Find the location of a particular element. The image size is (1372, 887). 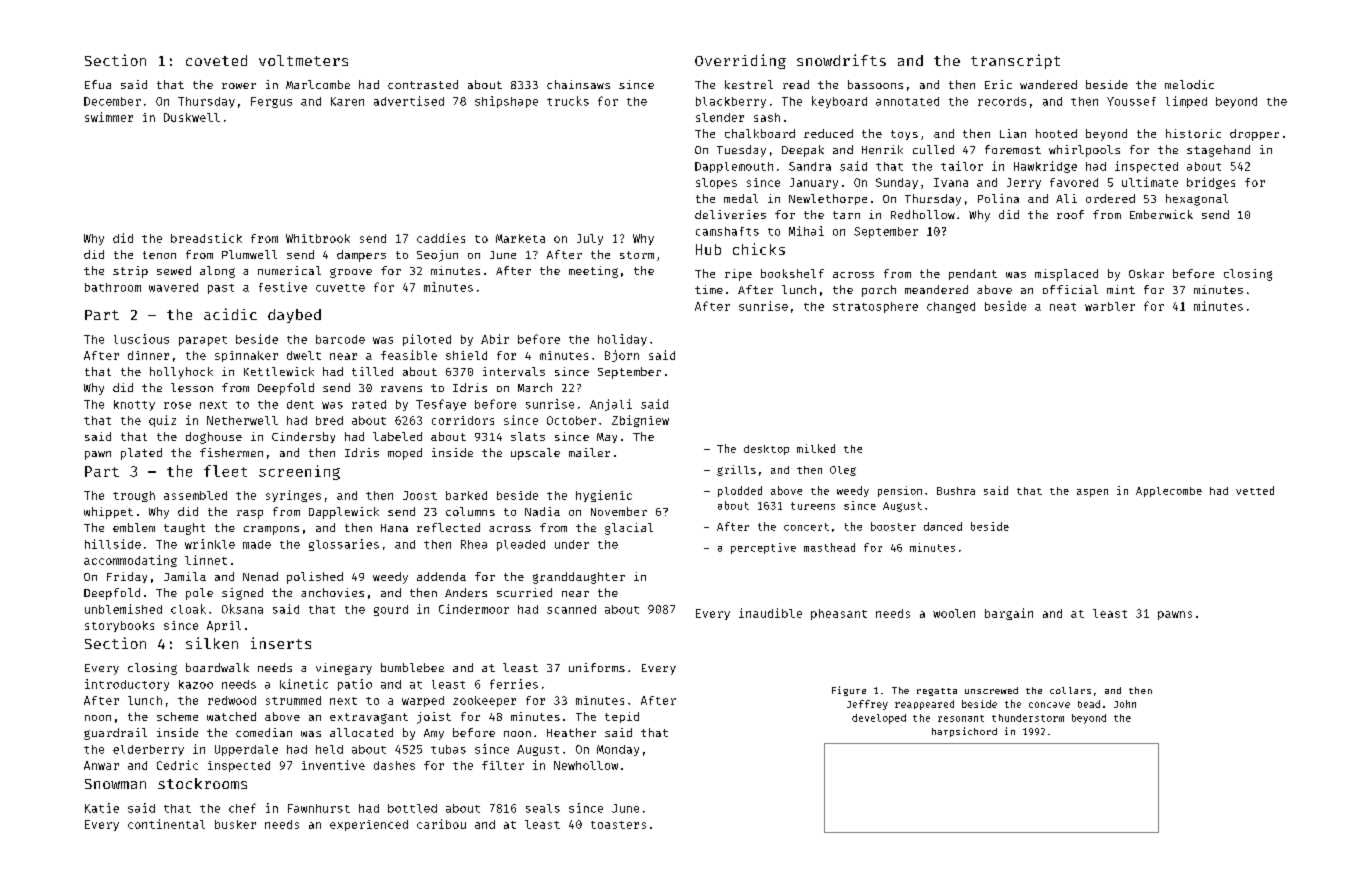

dashes is located at coordinates (394, 765).
